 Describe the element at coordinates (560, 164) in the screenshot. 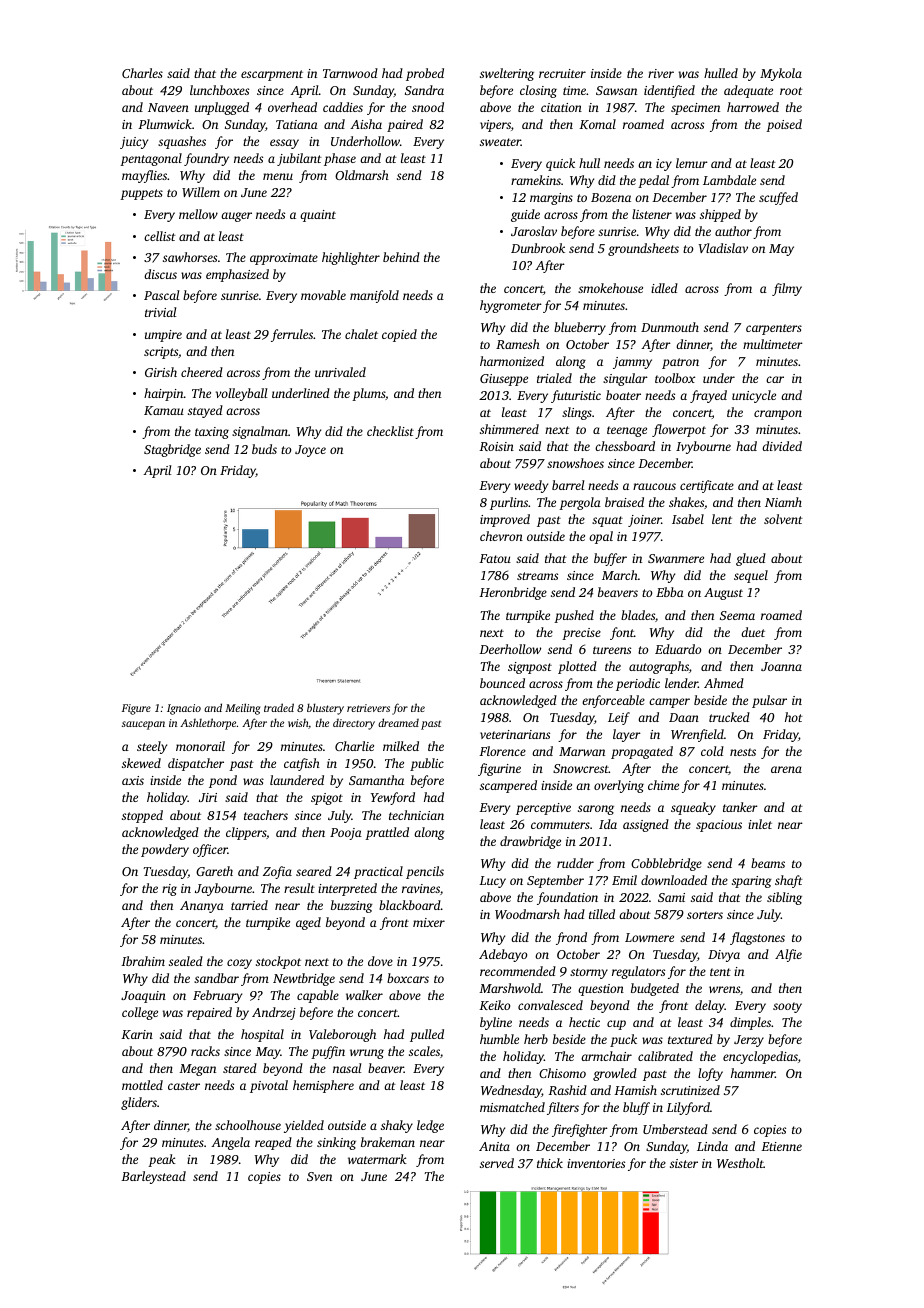

I see `quick` at that location.
